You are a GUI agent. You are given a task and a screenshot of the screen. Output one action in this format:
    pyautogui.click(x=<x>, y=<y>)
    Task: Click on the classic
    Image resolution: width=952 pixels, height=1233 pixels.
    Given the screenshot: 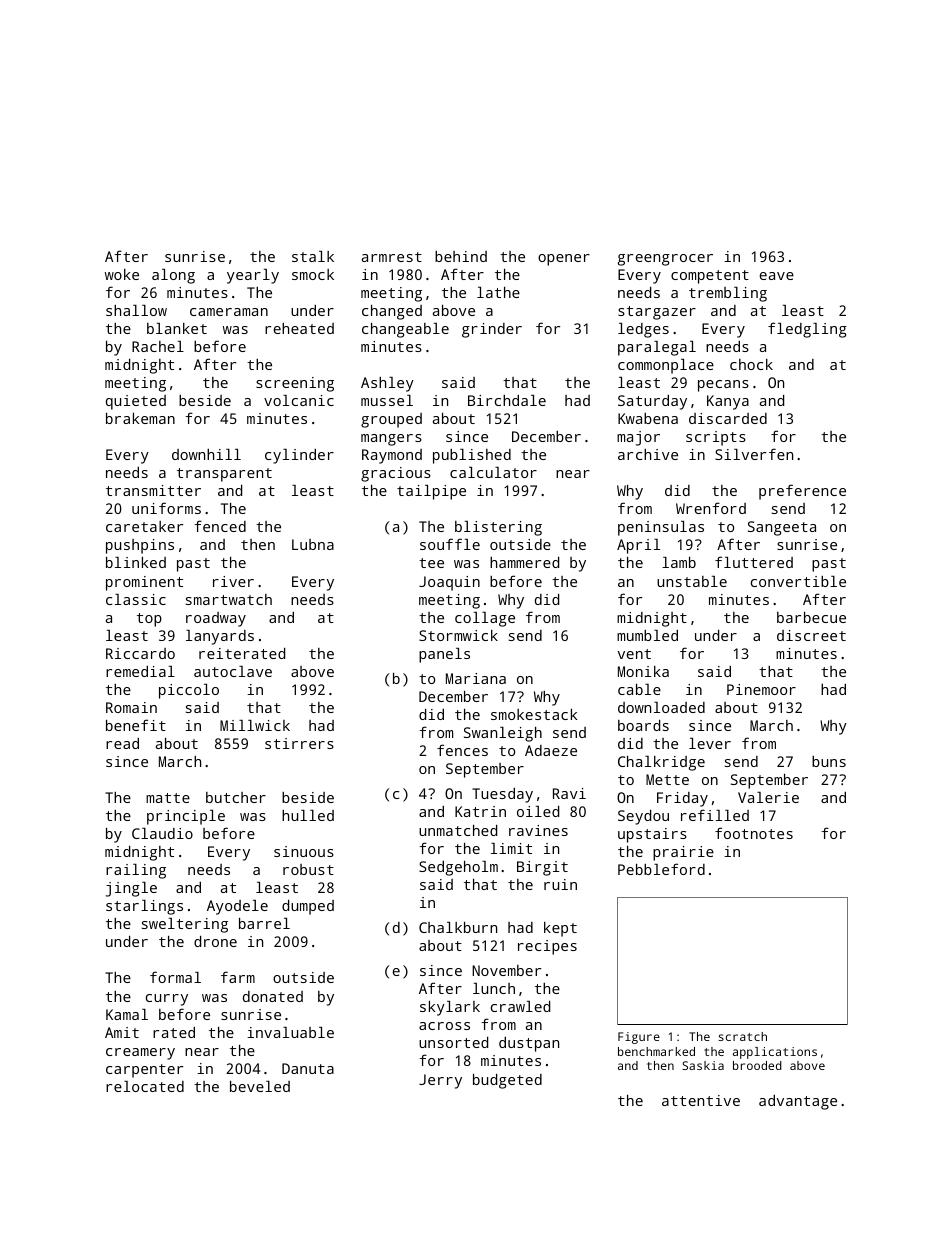 What is the action you would take?
    pyautogui.click(x=136, y=599)
